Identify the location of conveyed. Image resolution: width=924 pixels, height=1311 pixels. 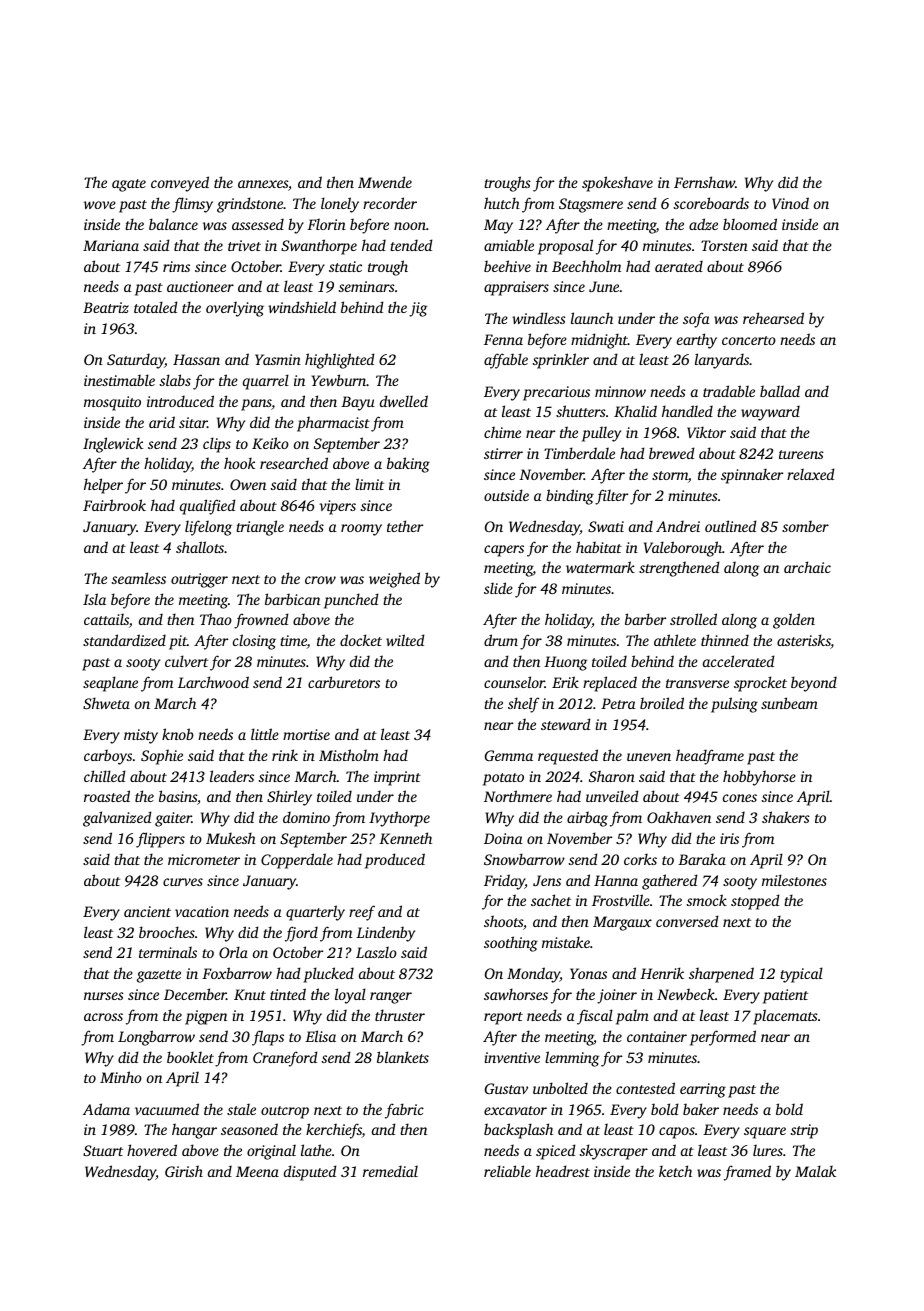
(180, 184).
